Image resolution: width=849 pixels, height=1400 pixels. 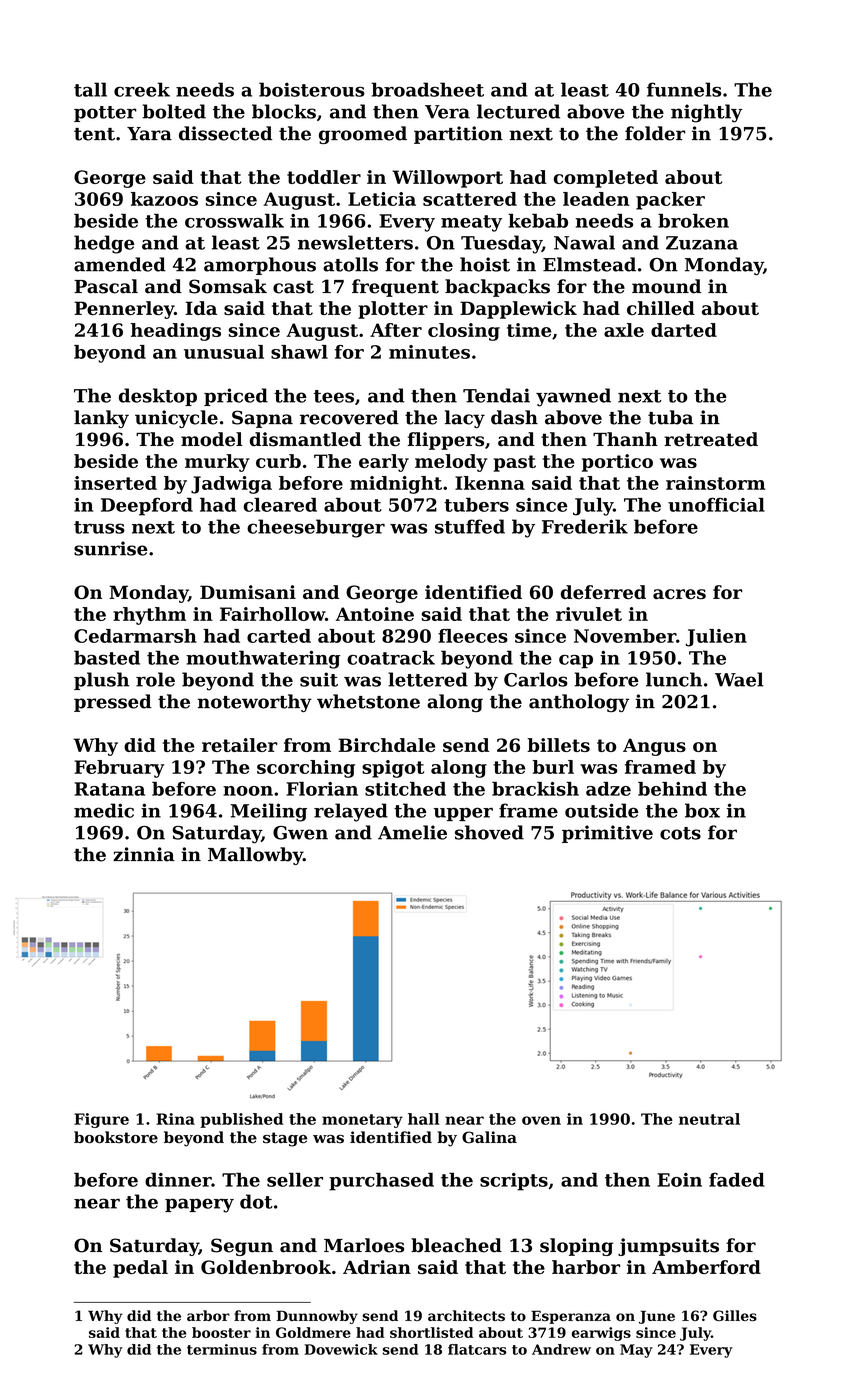 What do you see at coordinates (553, 767) in the document?
I see `burl` at bounding box center [553, 767].
